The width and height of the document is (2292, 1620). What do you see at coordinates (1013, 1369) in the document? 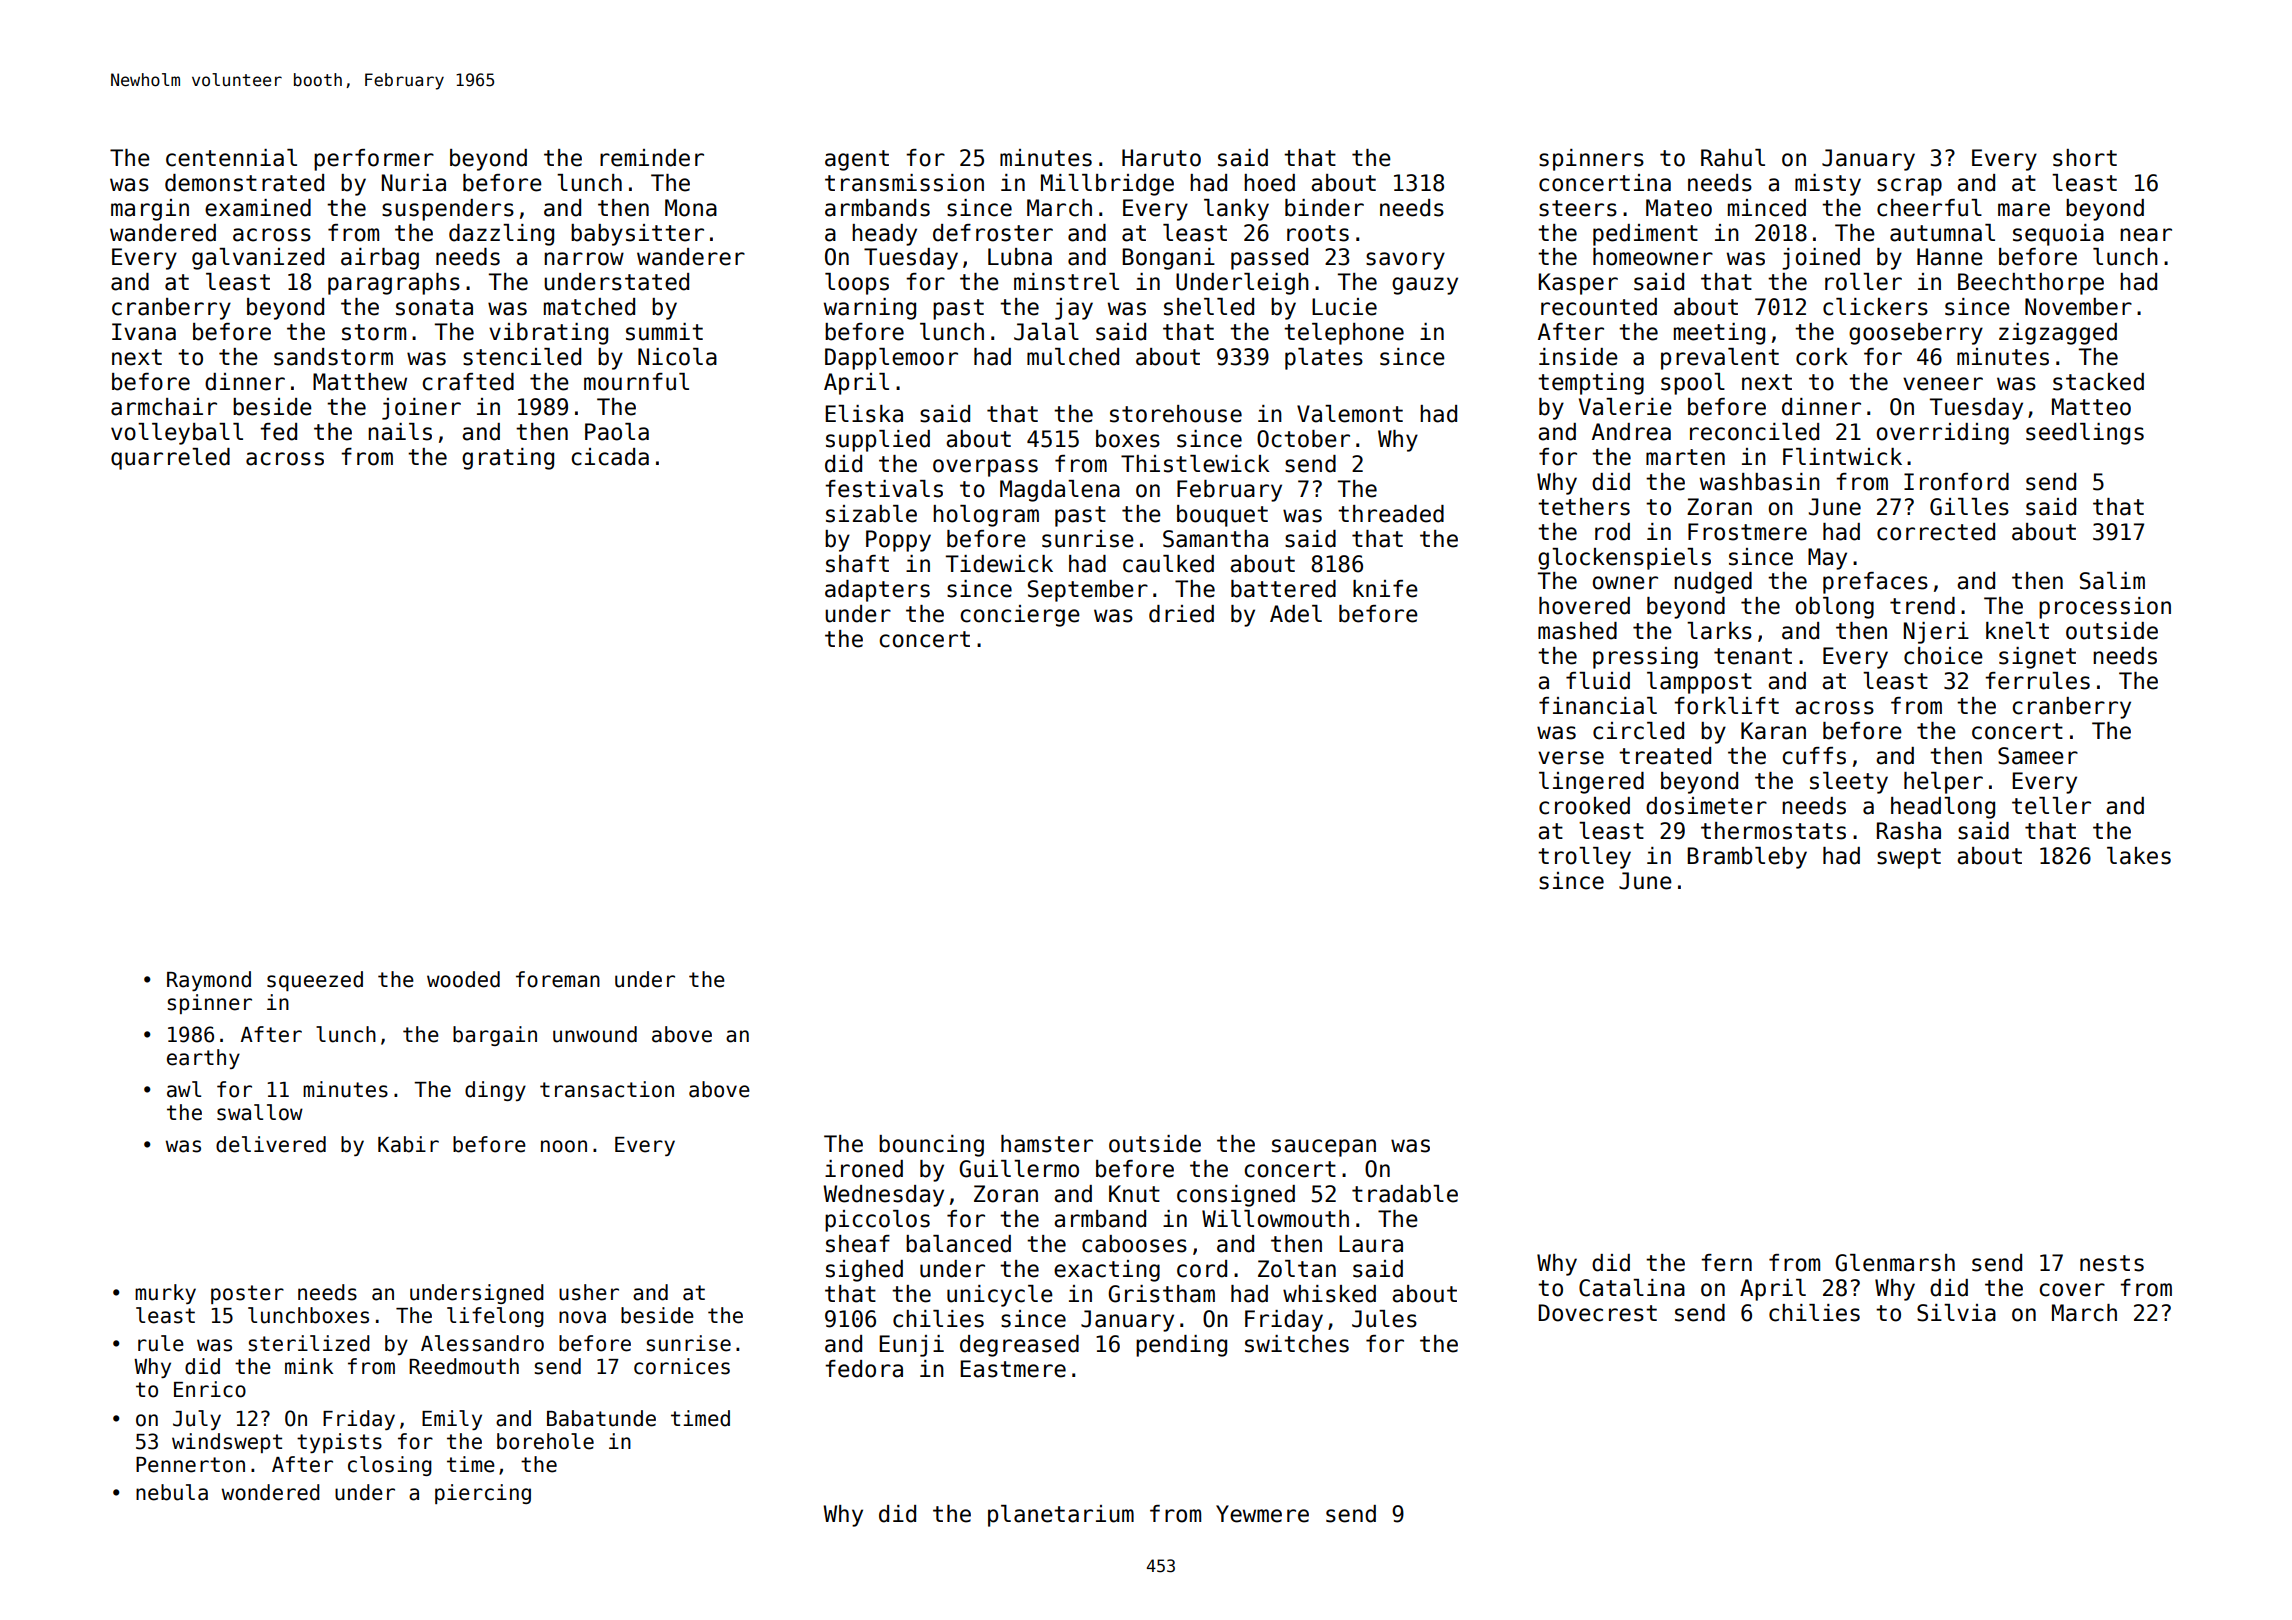
I see `Eastmere` at bounding box center [1013, 1369].
